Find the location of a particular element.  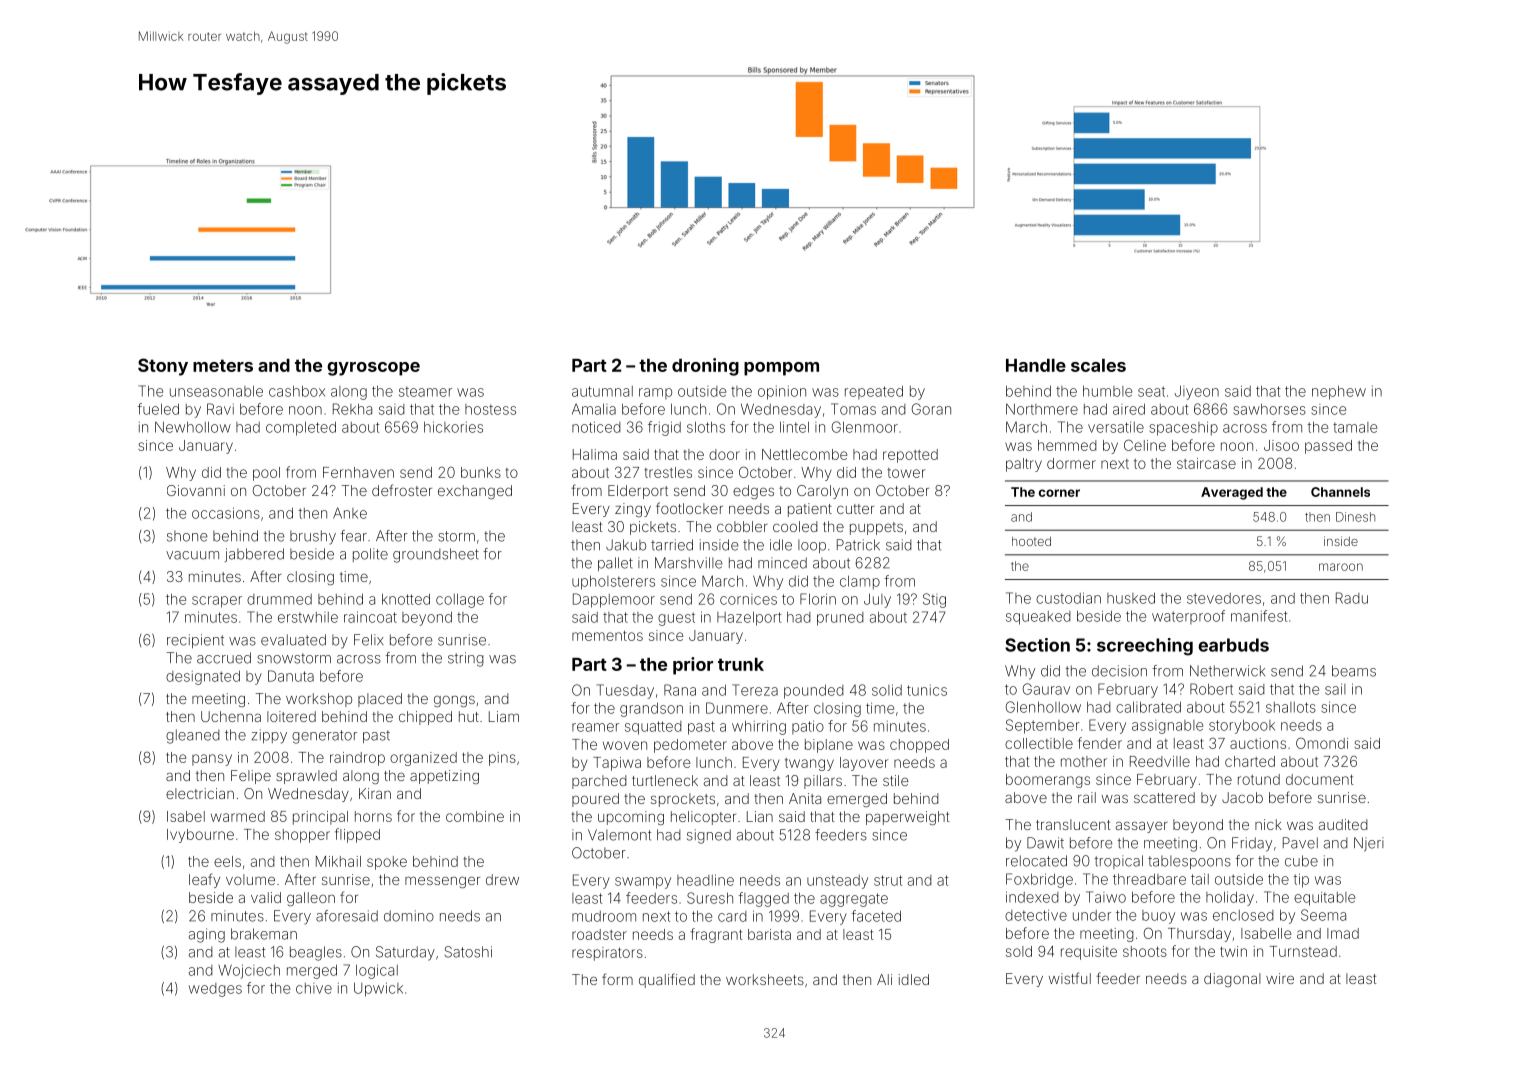

shallots is located at coordinates (1291, 707).
